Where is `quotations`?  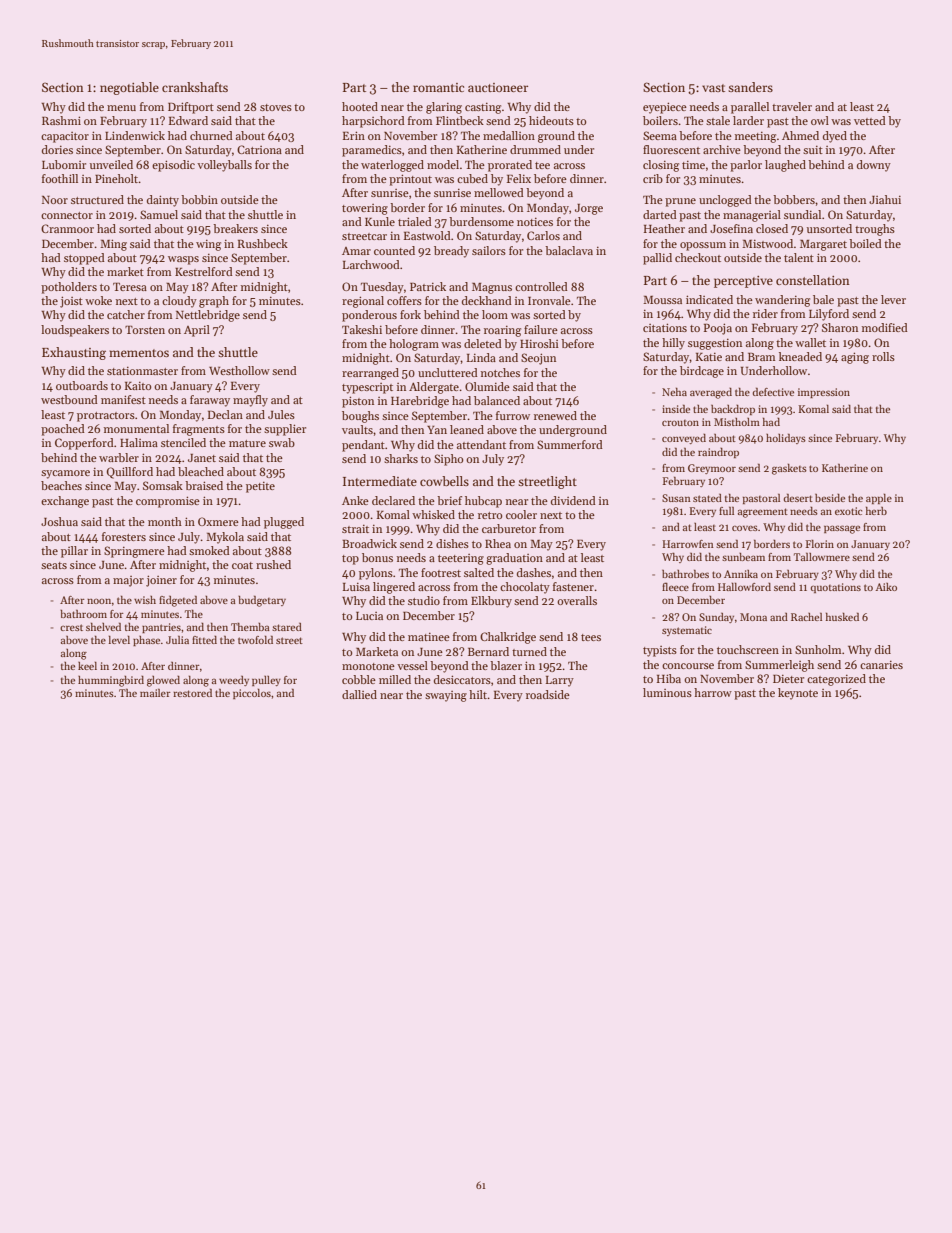 quotations is located at coordinates (835, 588).
